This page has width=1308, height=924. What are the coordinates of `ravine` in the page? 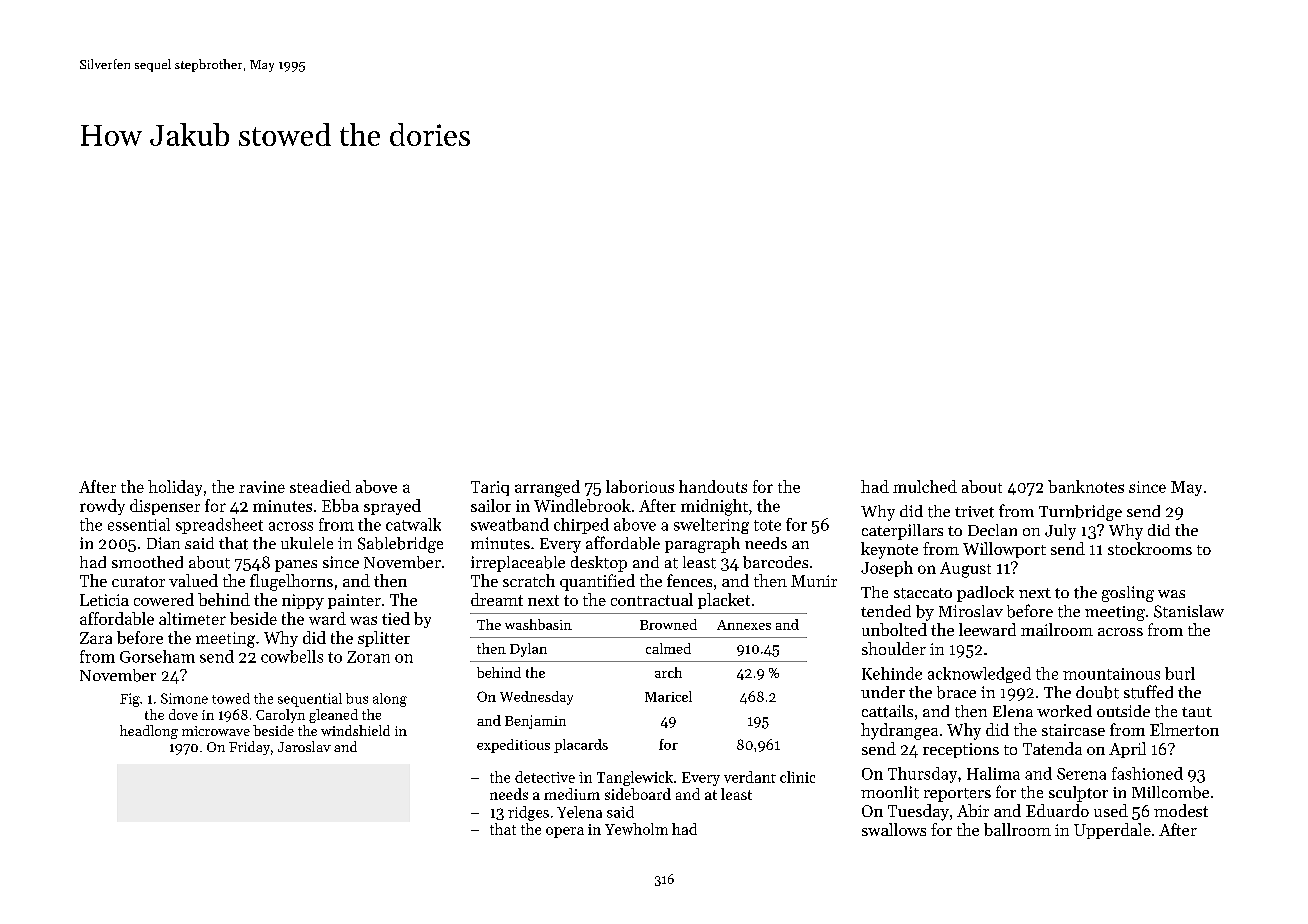 It's located at (262, 487).
